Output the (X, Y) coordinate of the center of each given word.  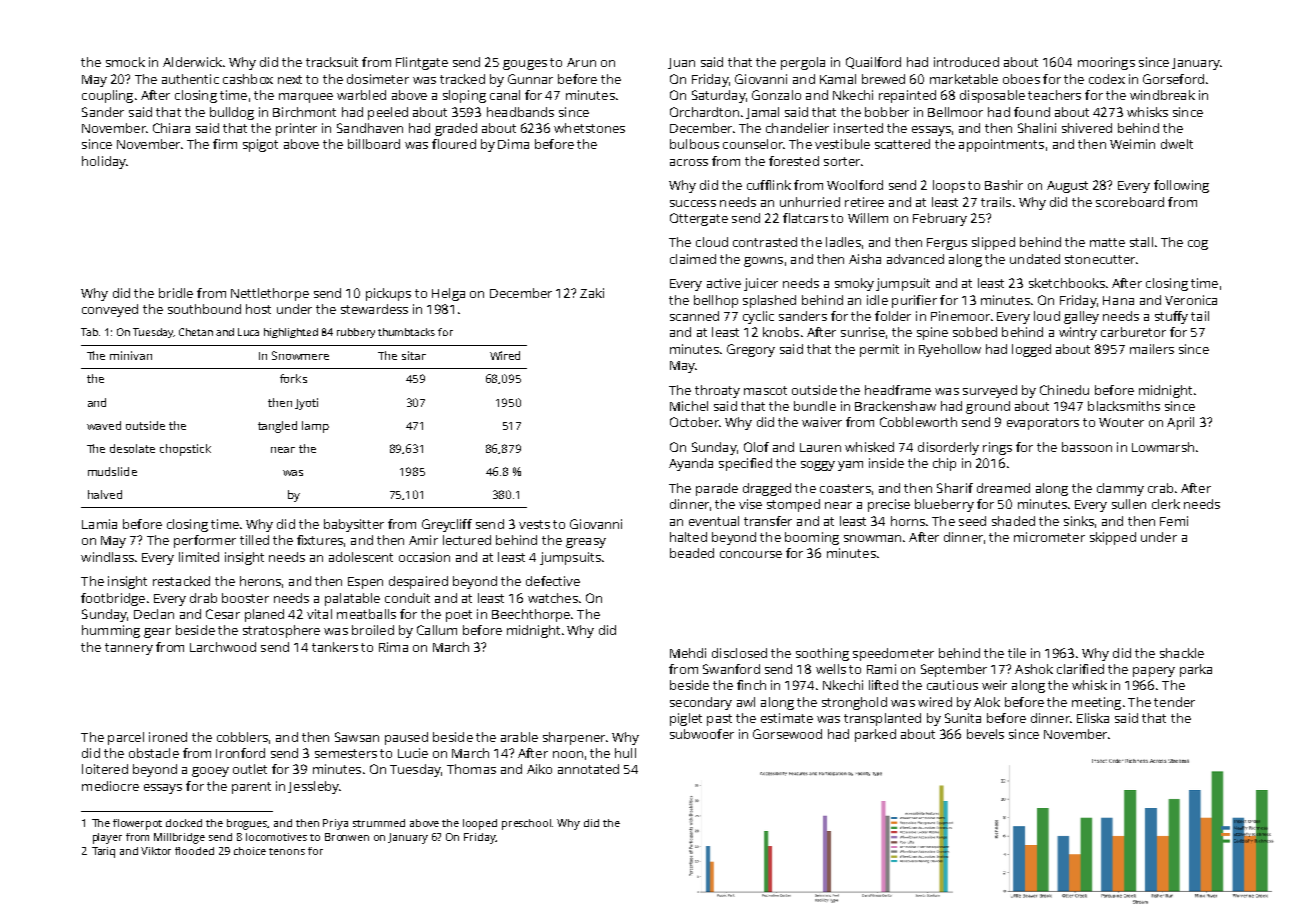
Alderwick (192, 62)
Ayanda (691, 464)
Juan (681, 63)
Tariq (103, 852)
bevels (985, 734)
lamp (315, 427)
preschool (526, 824)
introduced (966, 62)
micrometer (1049, 537)
